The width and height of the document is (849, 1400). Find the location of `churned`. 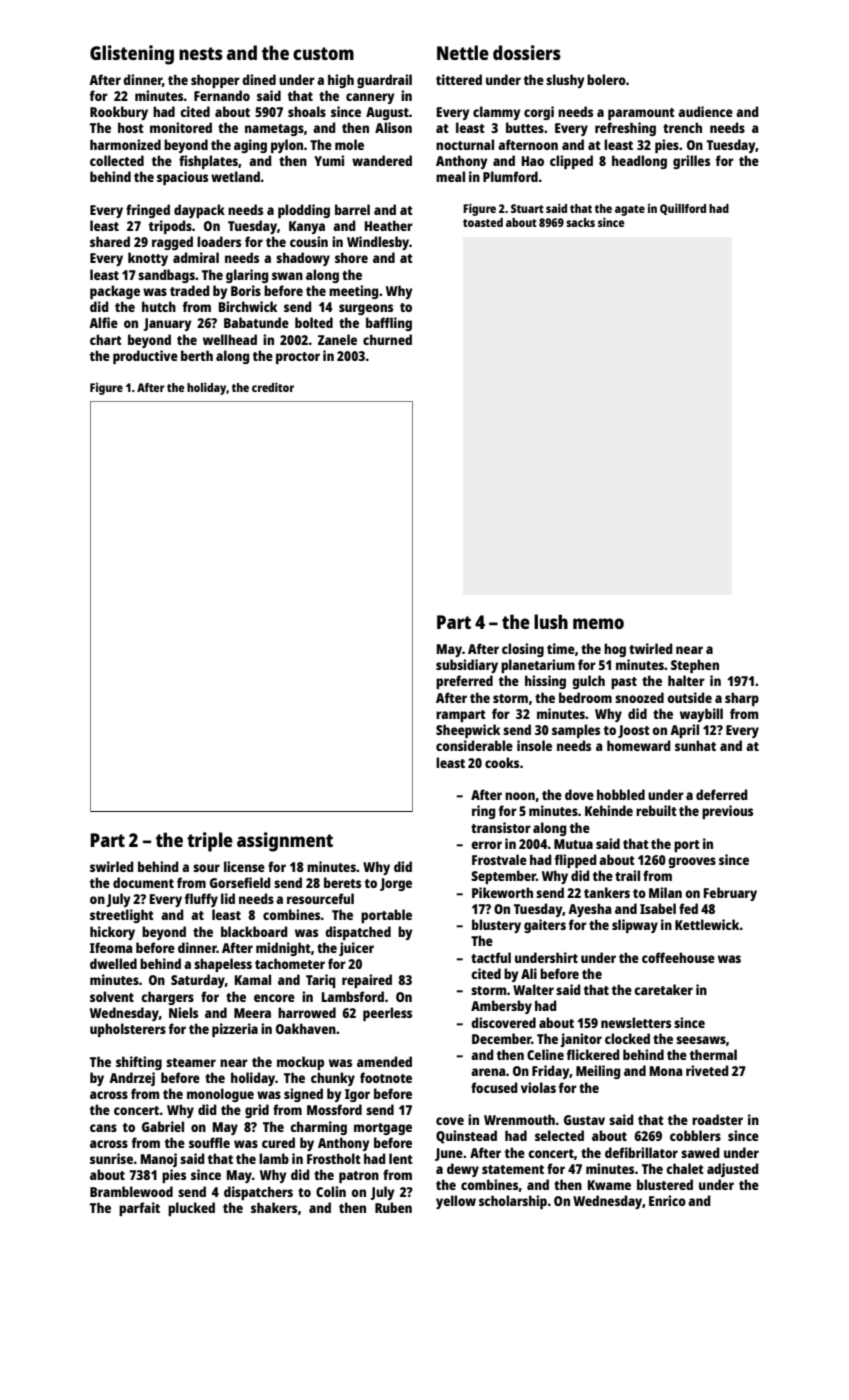

churned is located at coordinates (387, 339).
